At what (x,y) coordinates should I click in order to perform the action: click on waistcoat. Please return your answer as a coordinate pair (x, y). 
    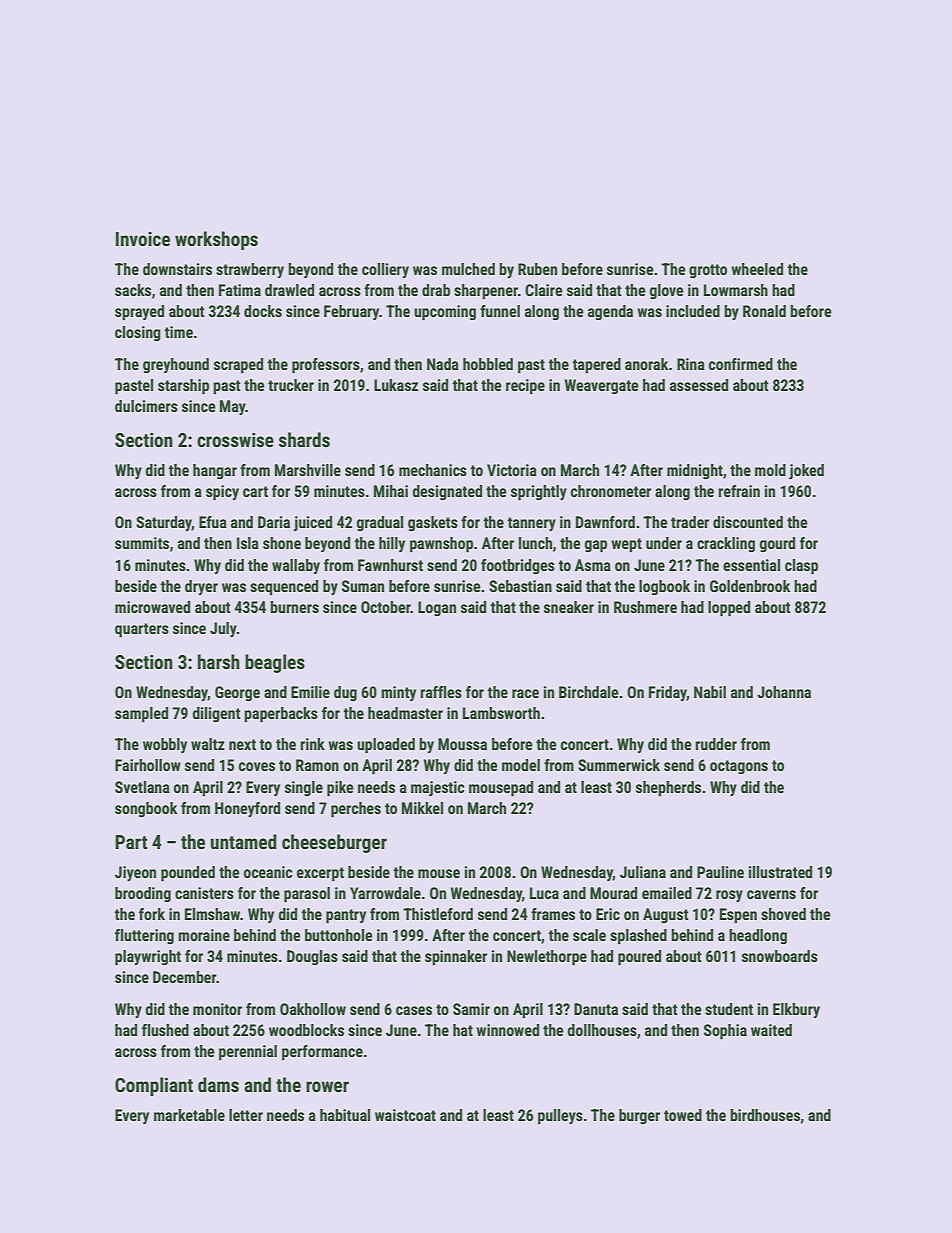
    Looking at the image, I should click on (405, 1115).
